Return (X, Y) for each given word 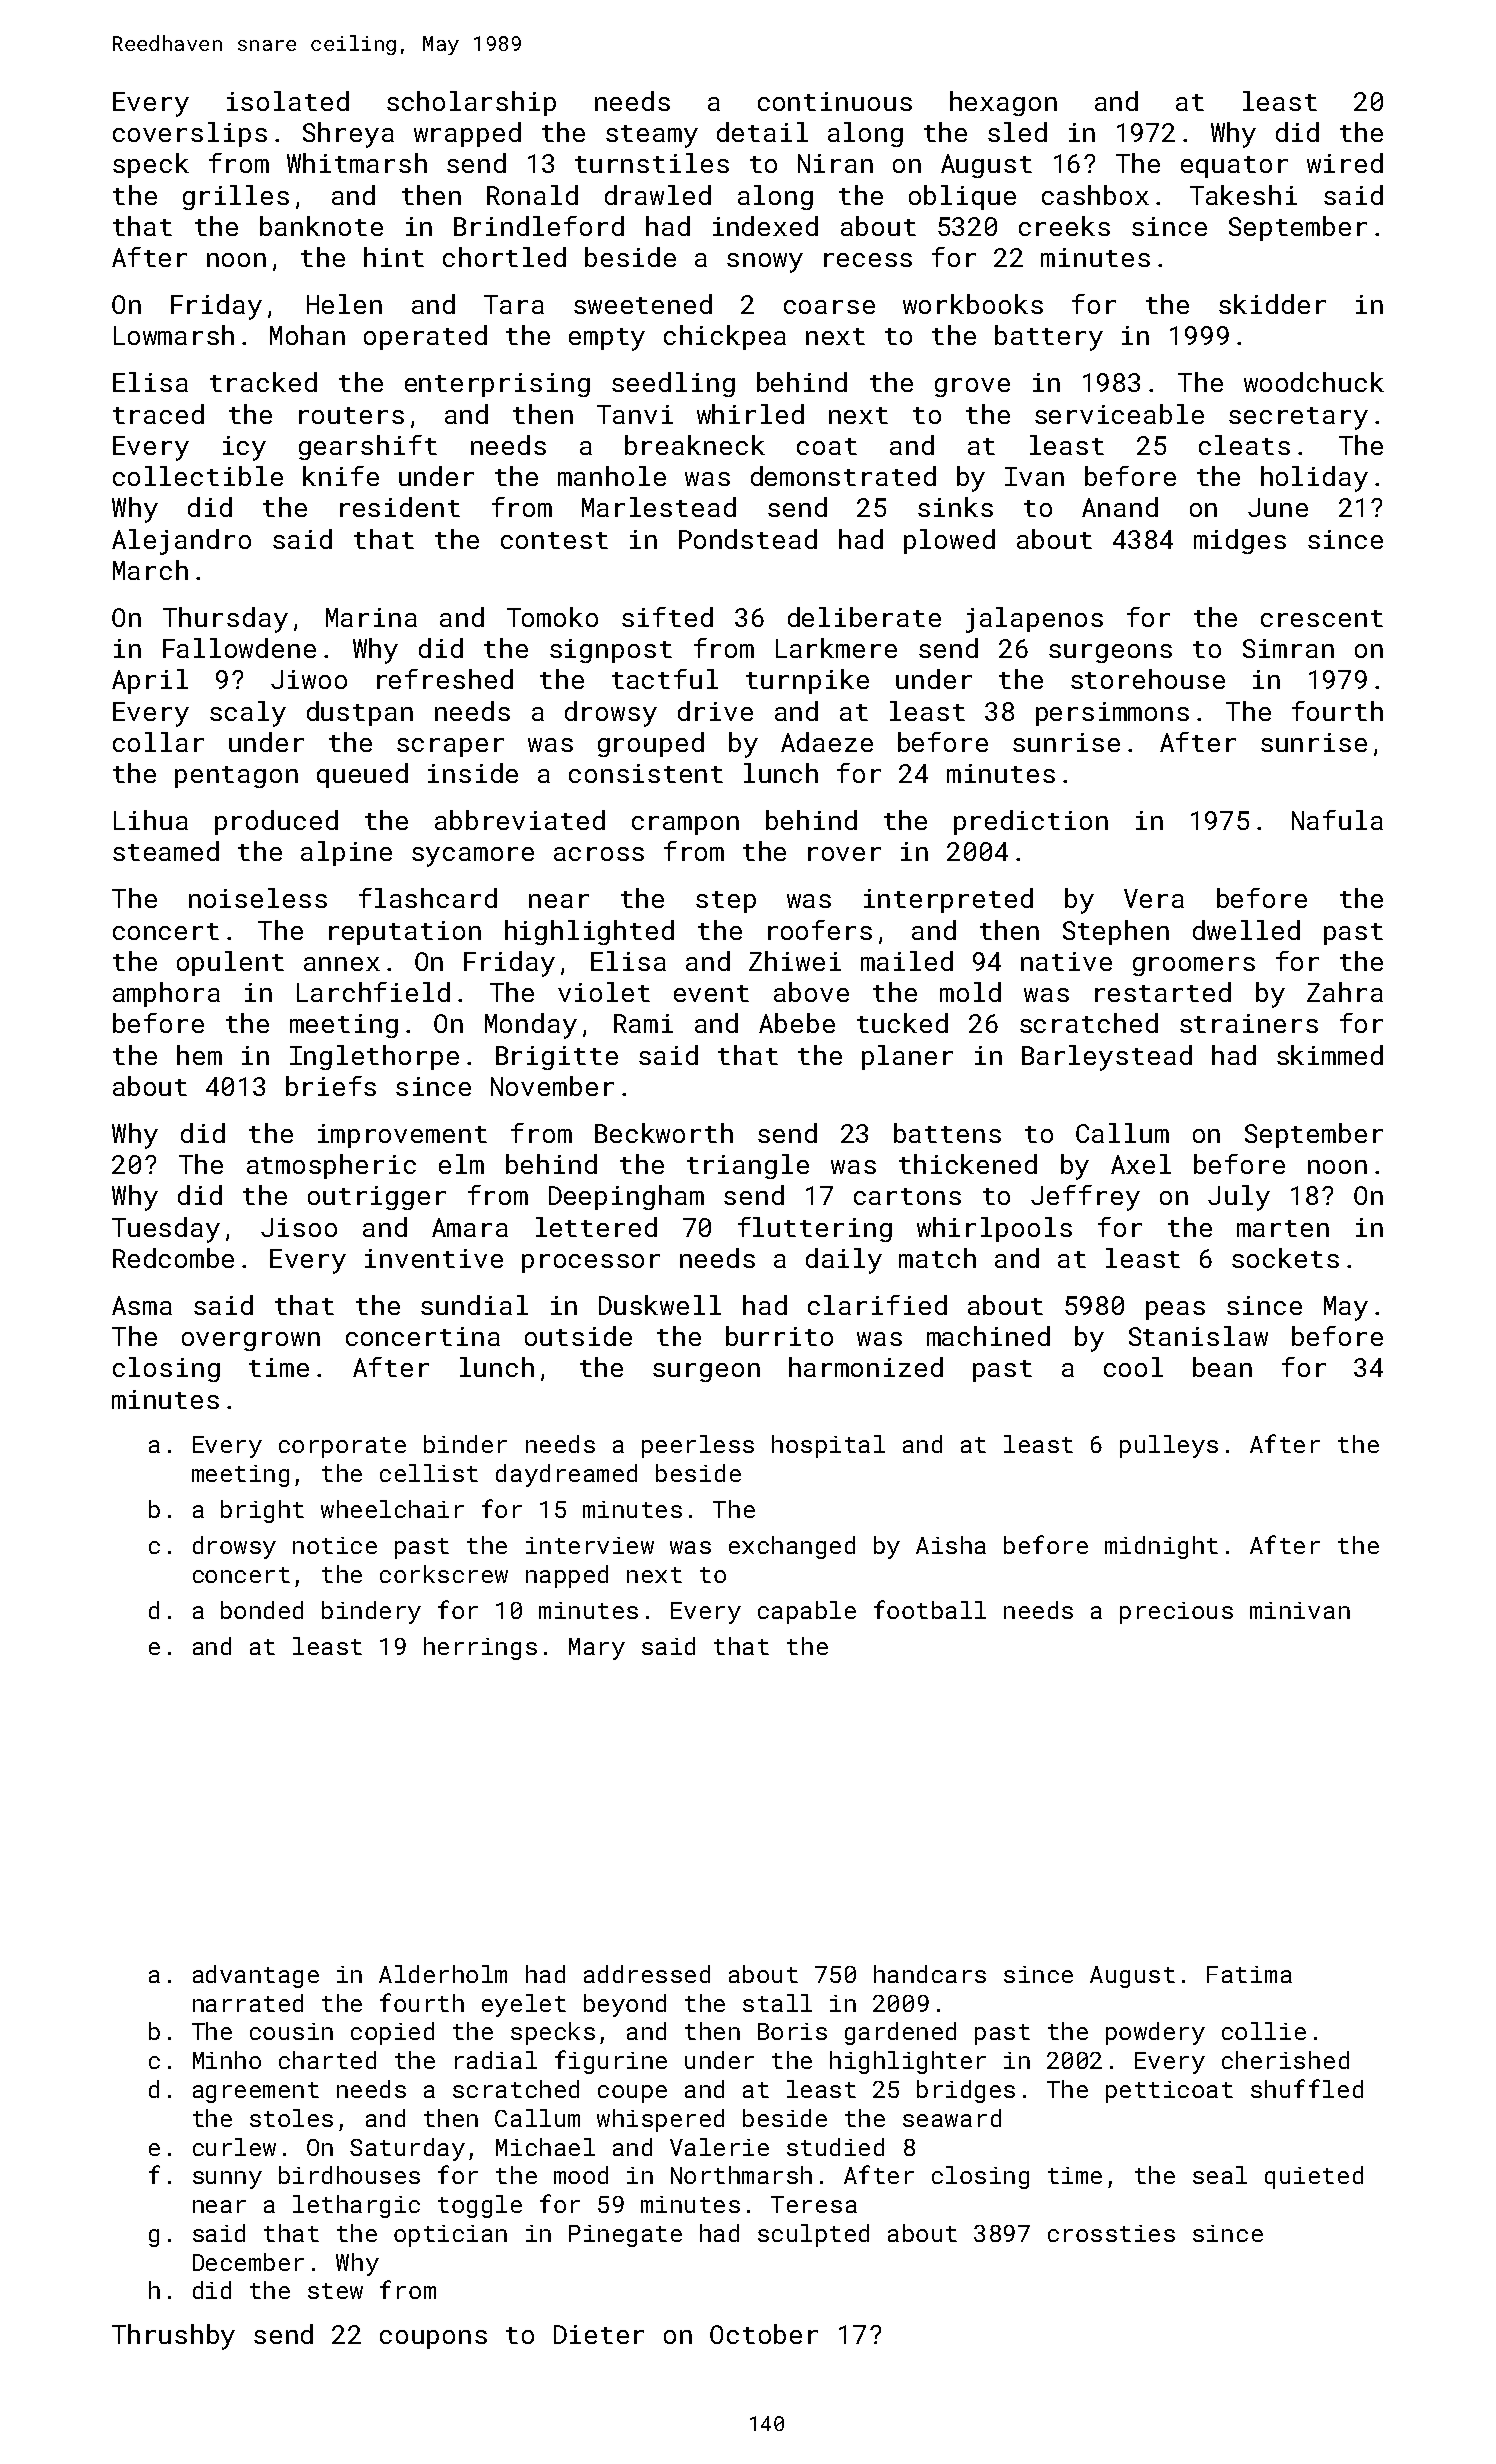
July (1239, 1198)
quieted (1314, 2177)
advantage (256, 1976)
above (811, 992)
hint (394, 257)
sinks (955, 507)
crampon (685, 825)
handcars (930, 1974)
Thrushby (173, 2337)
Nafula (1337, 820)
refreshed (445, 679)
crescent (1322, 618)
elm (461, 1164)
